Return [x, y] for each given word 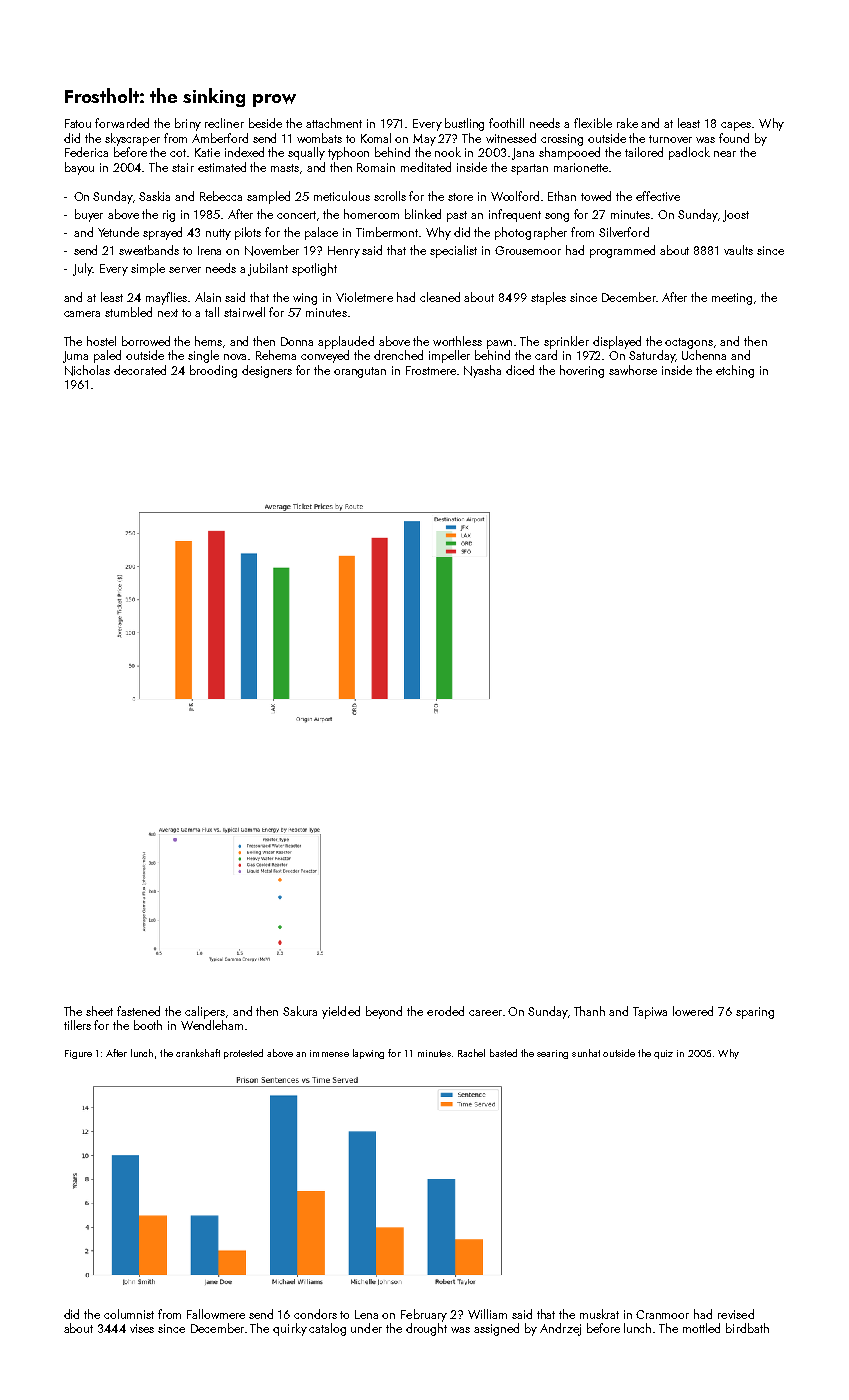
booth [148, 1025]
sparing [755, 1013]
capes [736, 126]
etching [735, 371]
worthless [457, 341]
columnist [129, 1314]
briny [188, 124]
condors [315, 1314]
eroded [445, 1011]
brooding [213, 371]
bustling [464, 124]
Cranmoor [662, 1314]
